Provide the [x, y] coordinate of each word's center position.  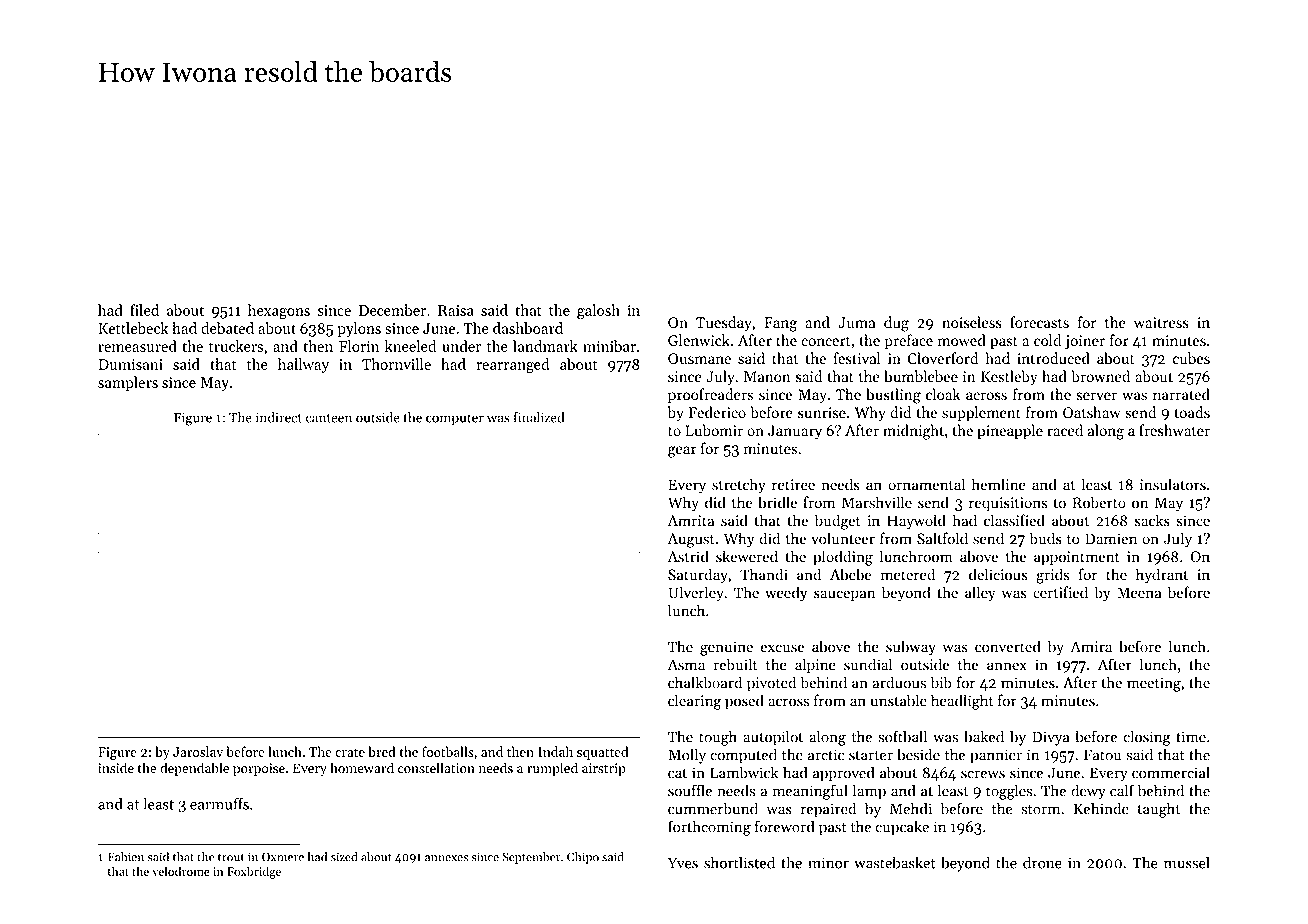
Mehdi [911, 808]
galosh [598, 312]
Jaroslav [198, 751]
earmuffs [219, 804]
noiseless [972, 322]
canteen [329, 418]
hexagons [279, 312]
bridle [777, 502]
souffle [690, 790]
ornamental [926, 484]
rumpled [552, 769]
